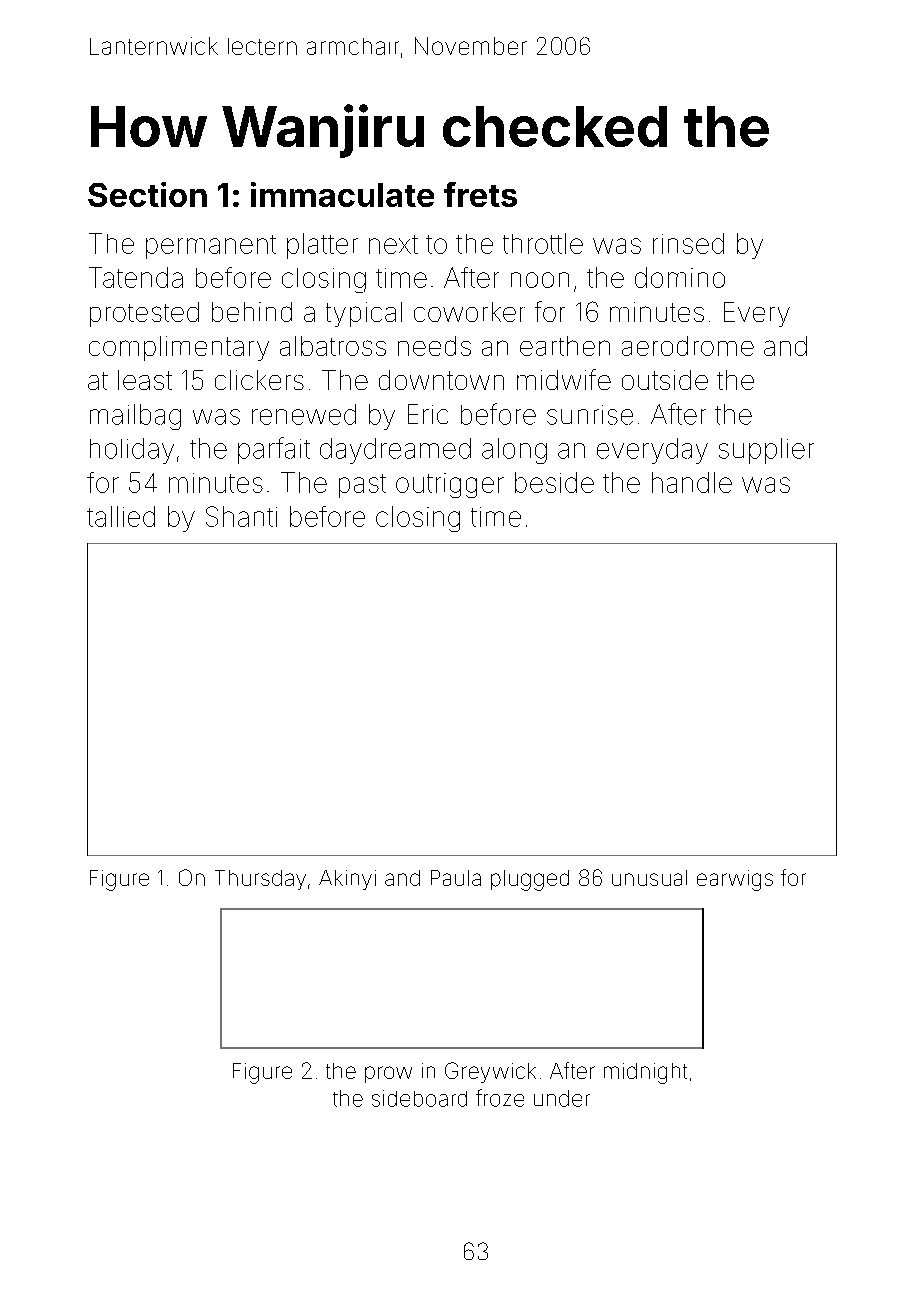  I want to click on midnight, so click(645, 1073).
